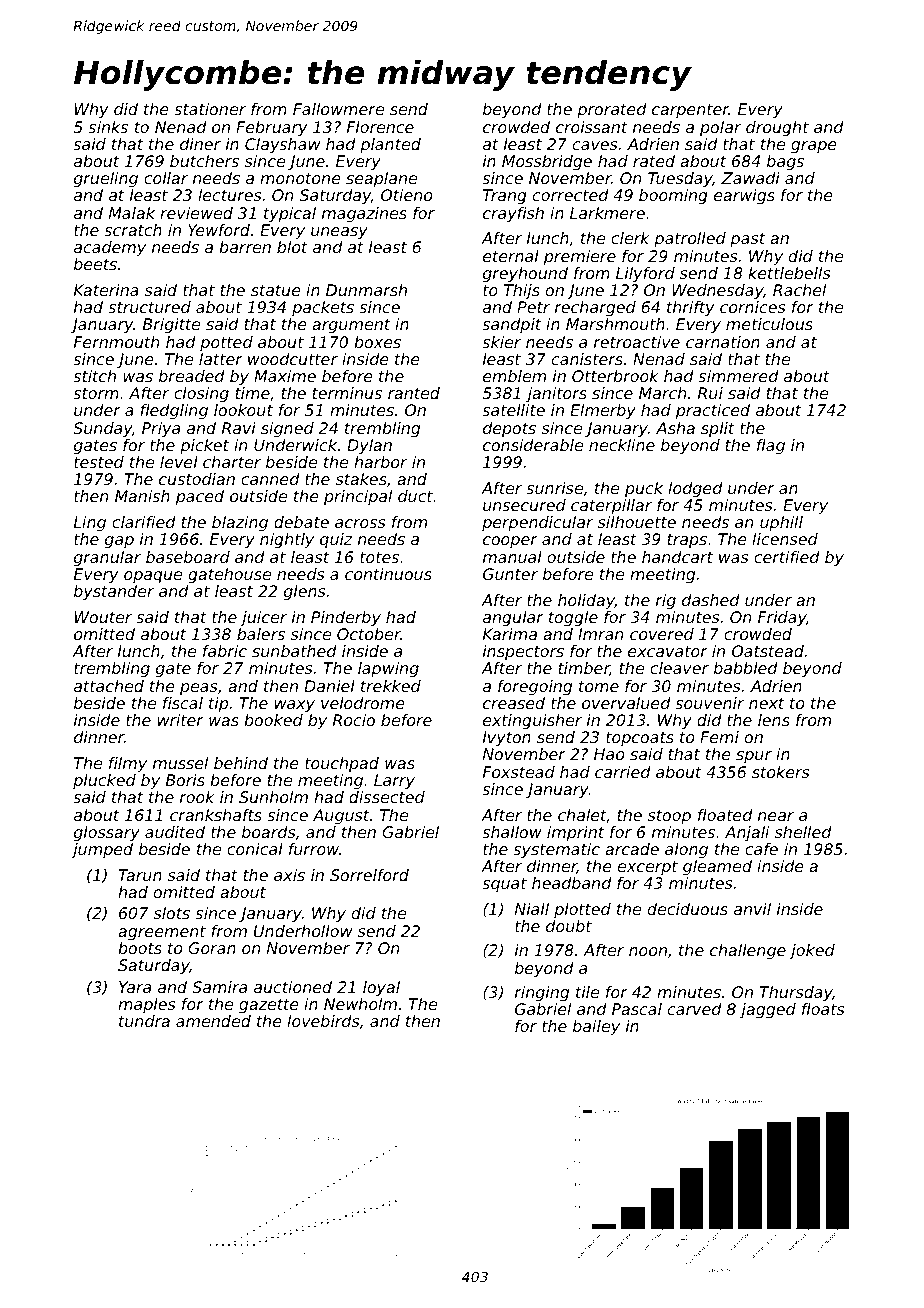 The image size is (924, 1308). Describe the element at coordinates (108, 127) in the screenshot. I see `sinks` at that location.
